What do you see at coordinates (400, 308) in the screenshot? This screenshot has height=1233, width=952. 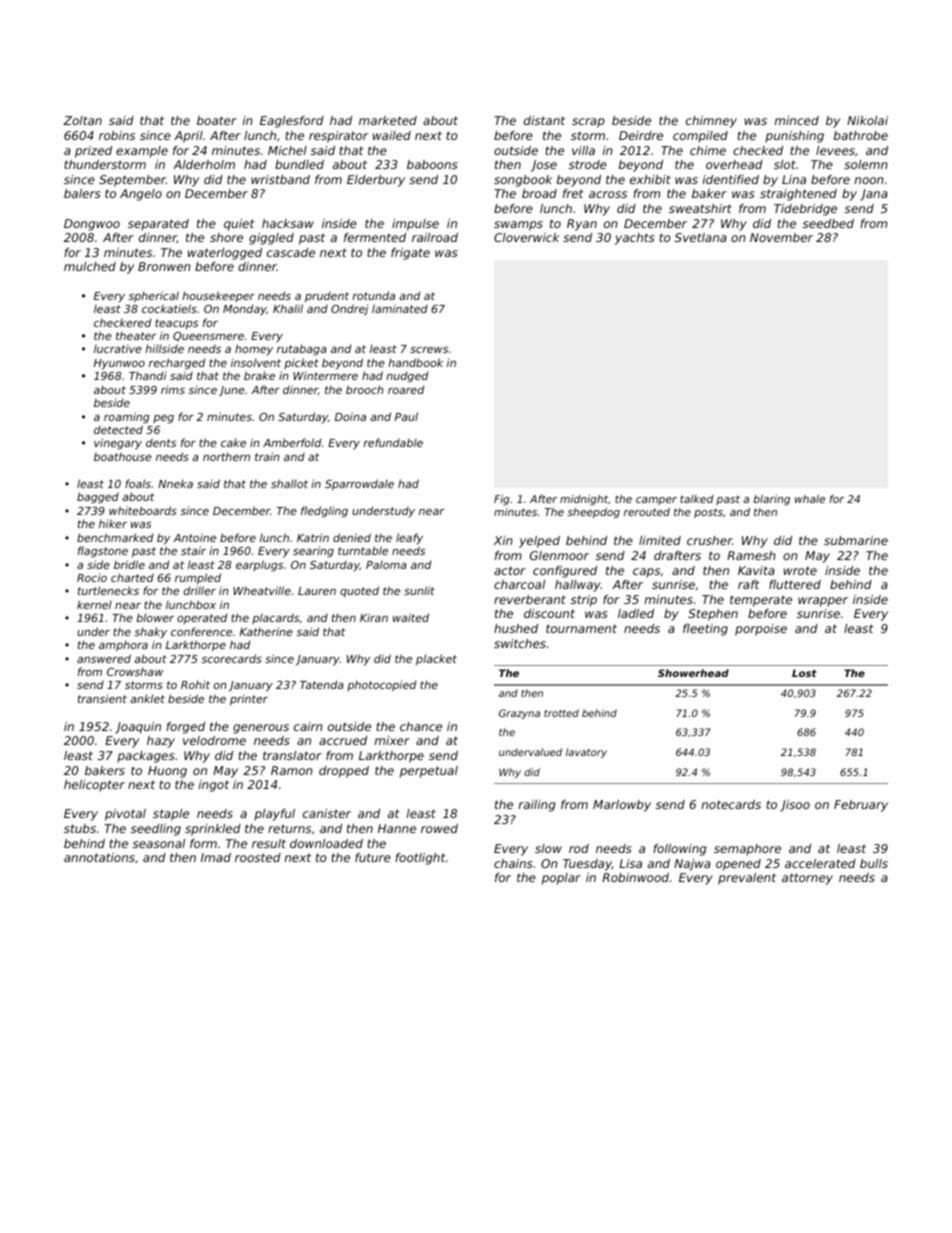 I see `laminated` at bounding box center [400, 308].
